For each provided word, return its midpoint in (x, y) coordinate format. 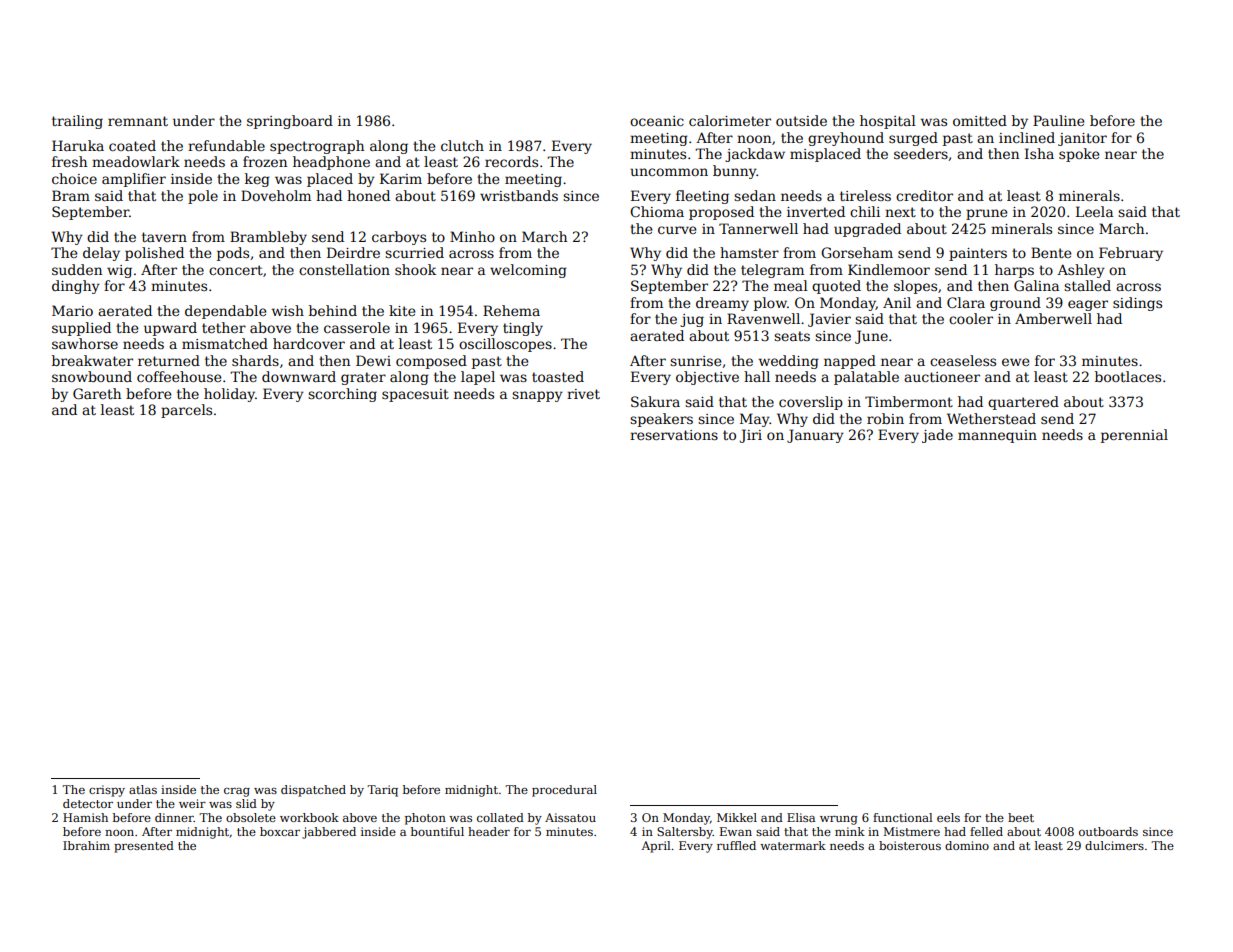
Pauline (1058, 120)
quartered (1023, 403)
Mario (72, 310)
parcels (186, 411)
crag (237, 792)
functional (903, 817)
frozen (265, 161)
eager (1088, 305)
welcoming (528, 271)
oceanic (657, 121)
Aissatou (570, 817)
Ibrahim (86, 845)
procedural (564, 791)
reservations (674, 435)
